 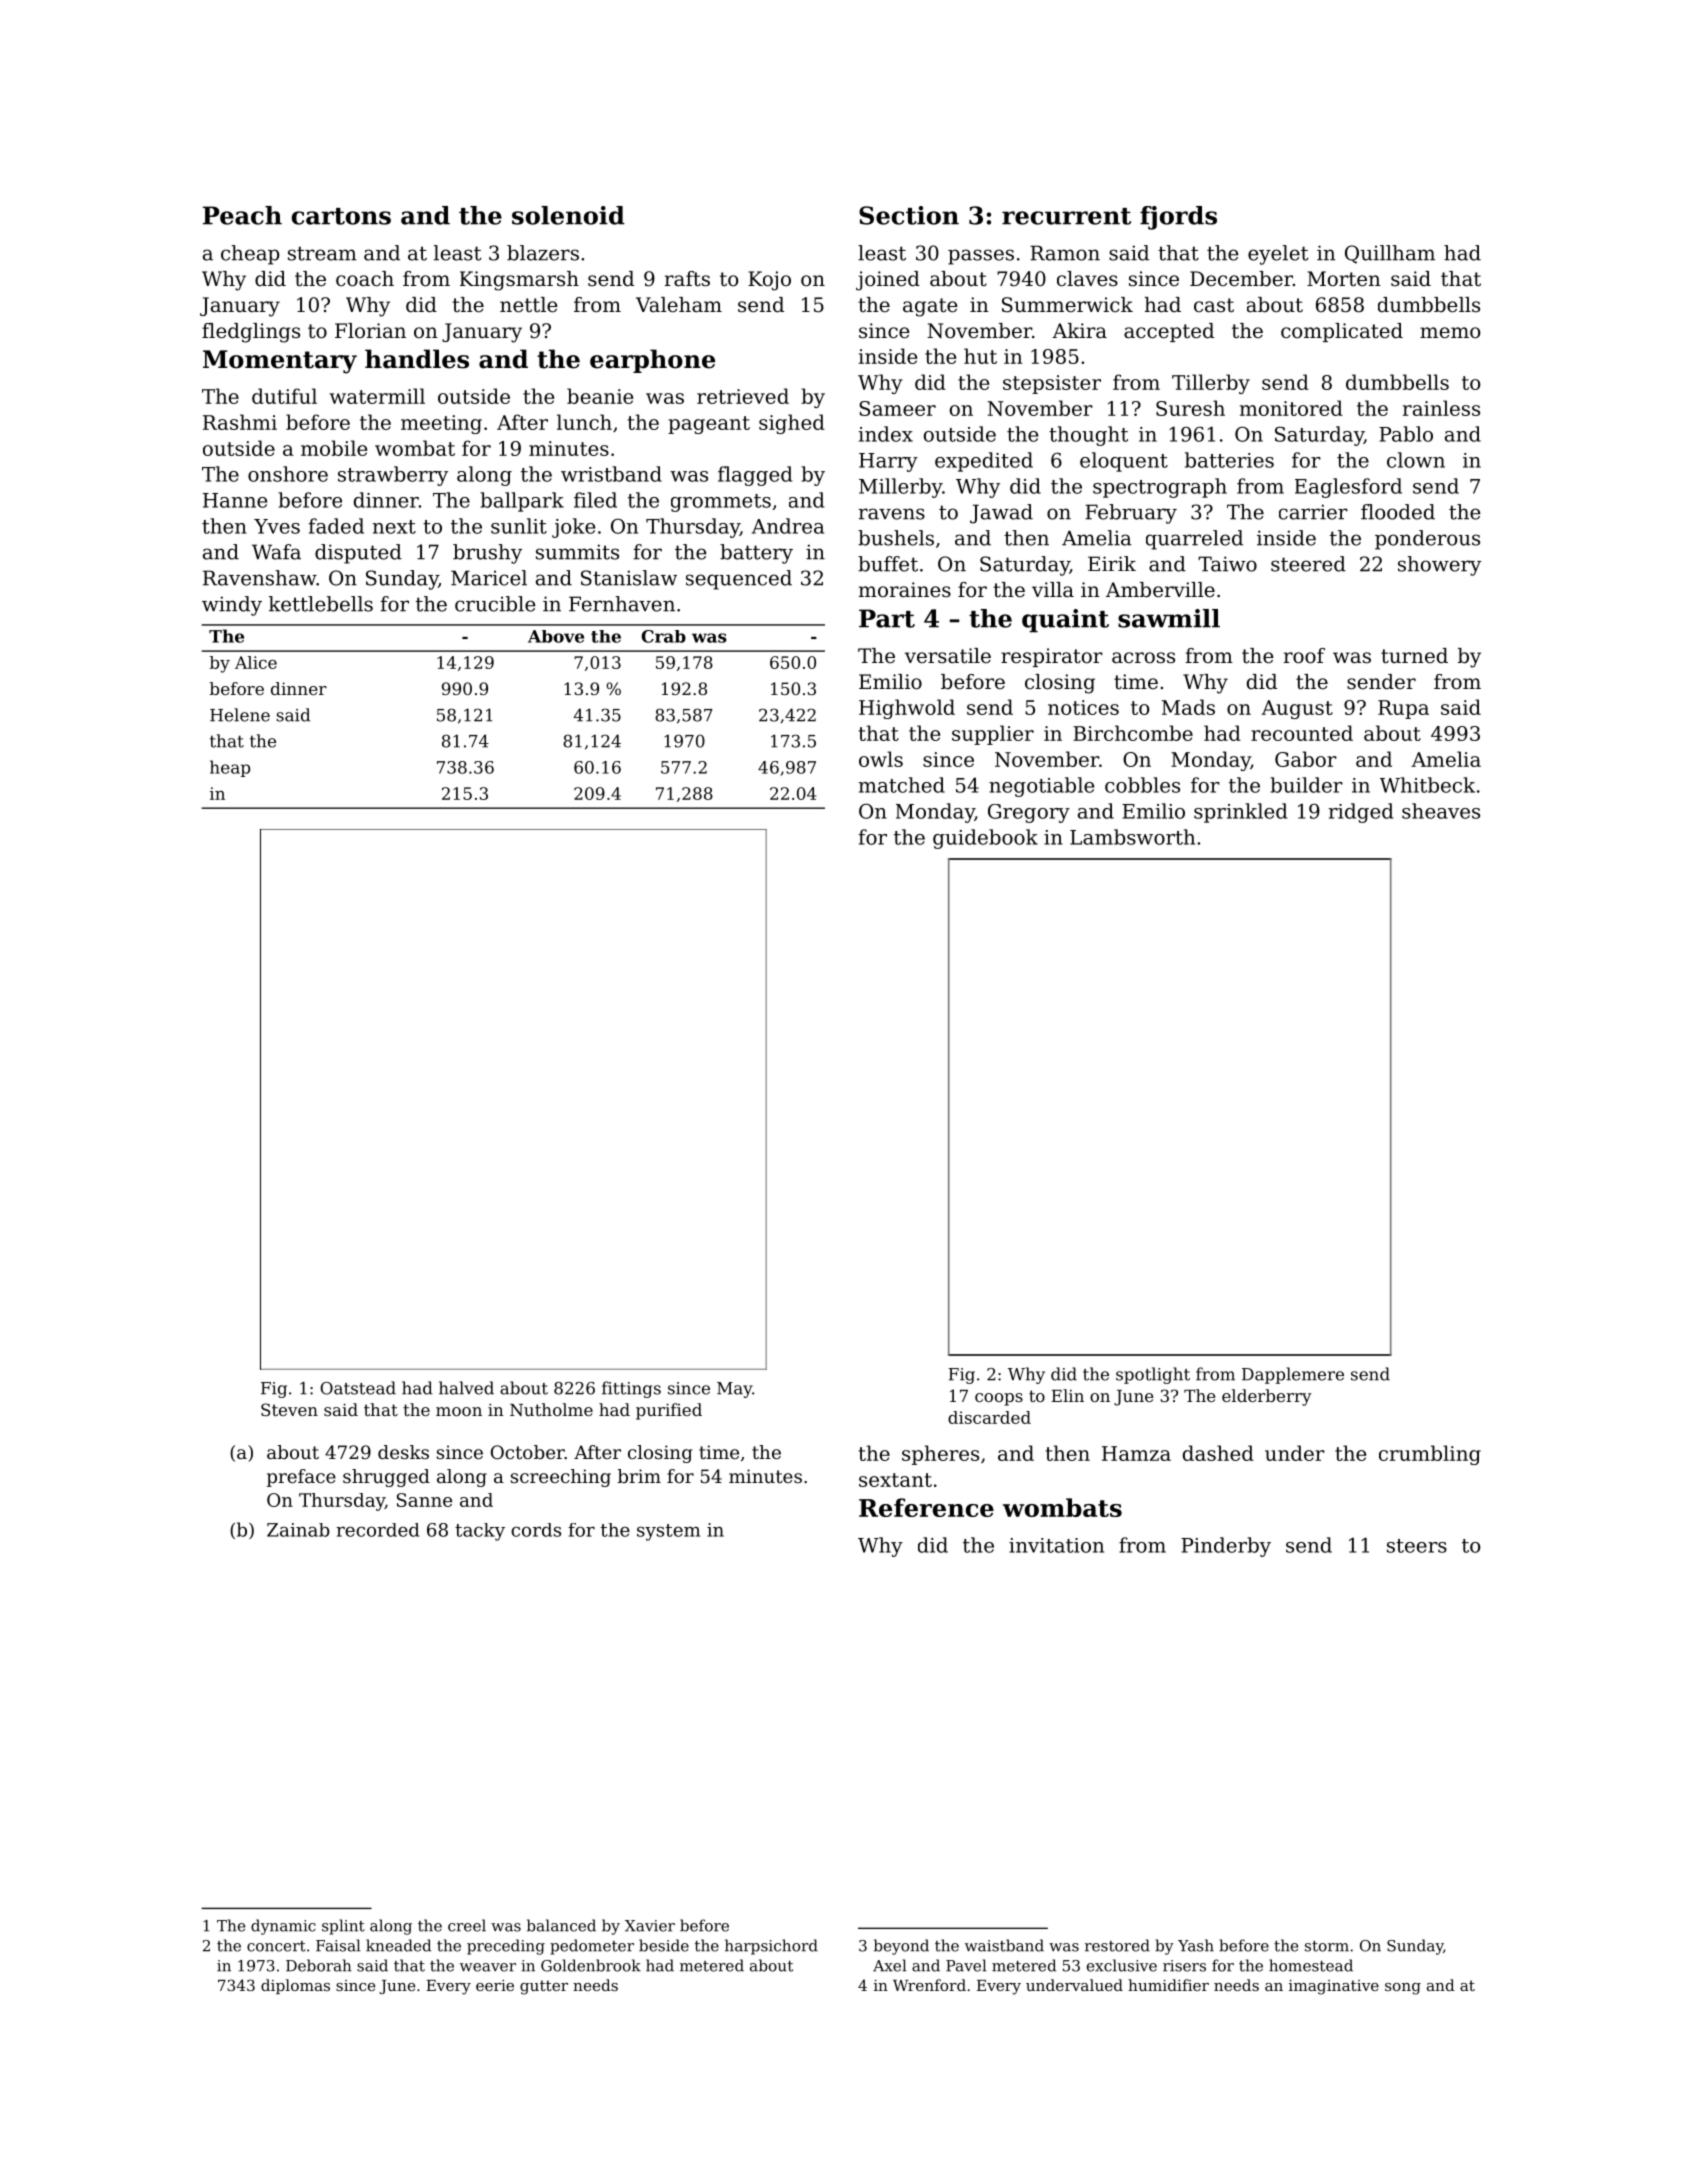 I want to click on Above, so click(x=556, y=636).
